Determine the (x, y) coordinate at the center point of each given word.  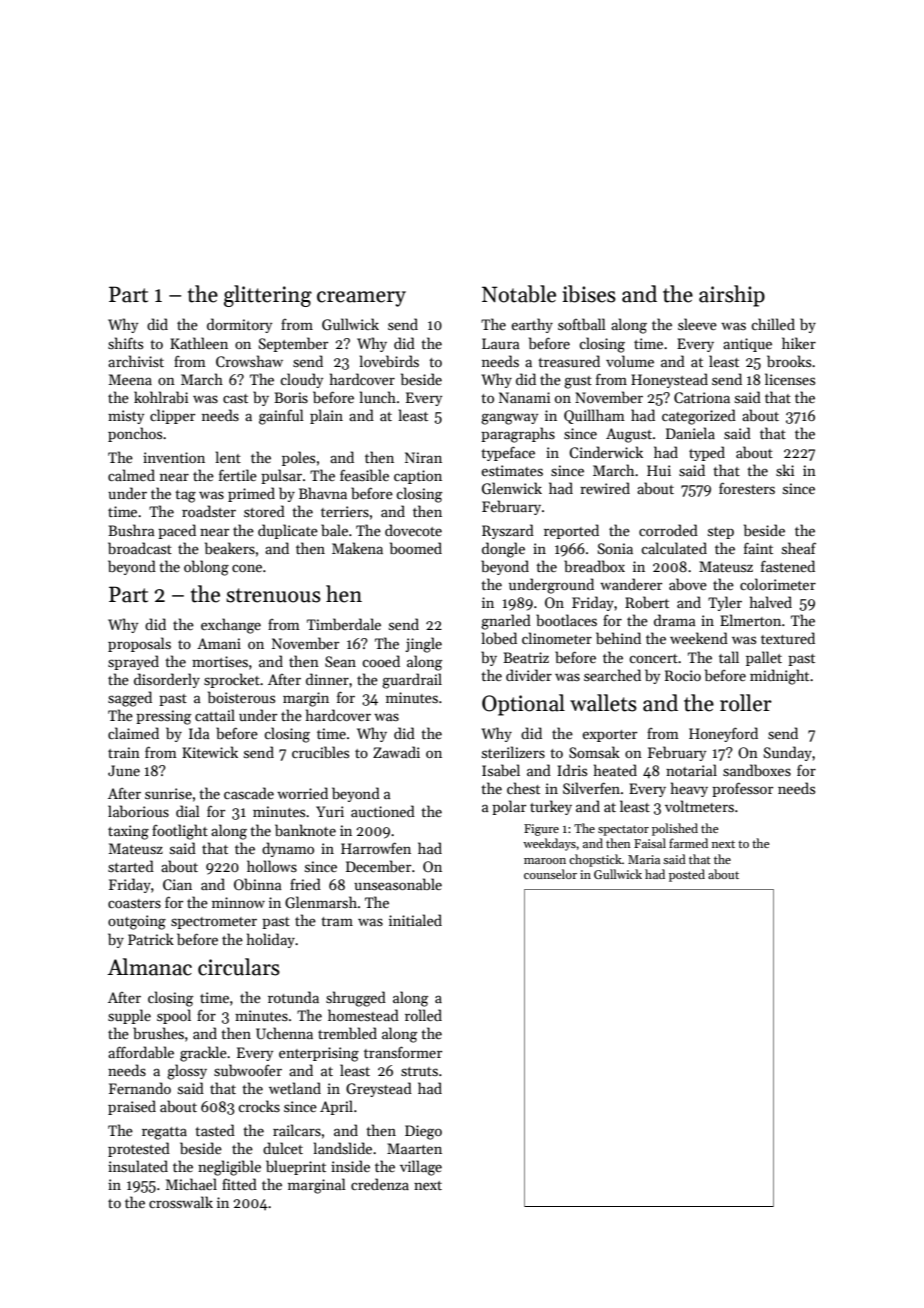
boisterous (241, 697)
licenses (790, 379)
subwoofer (248, 1070)
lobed (499, 638)
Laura (501, 343)
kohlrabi (161, 397)
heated (615, 770)
